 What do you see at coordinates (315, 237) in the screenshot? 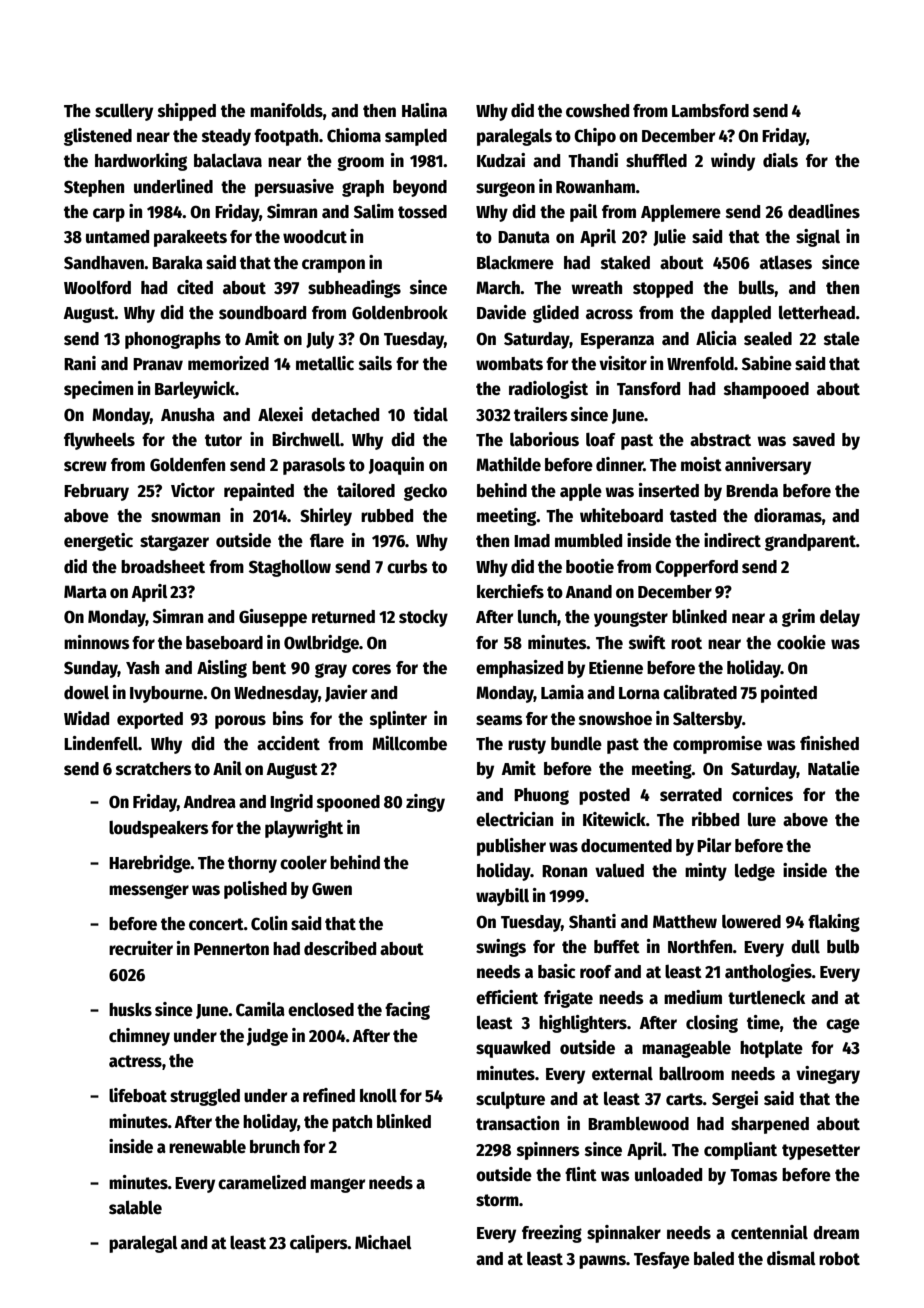
I see `woodcut` at bounding box center [315, 237].
